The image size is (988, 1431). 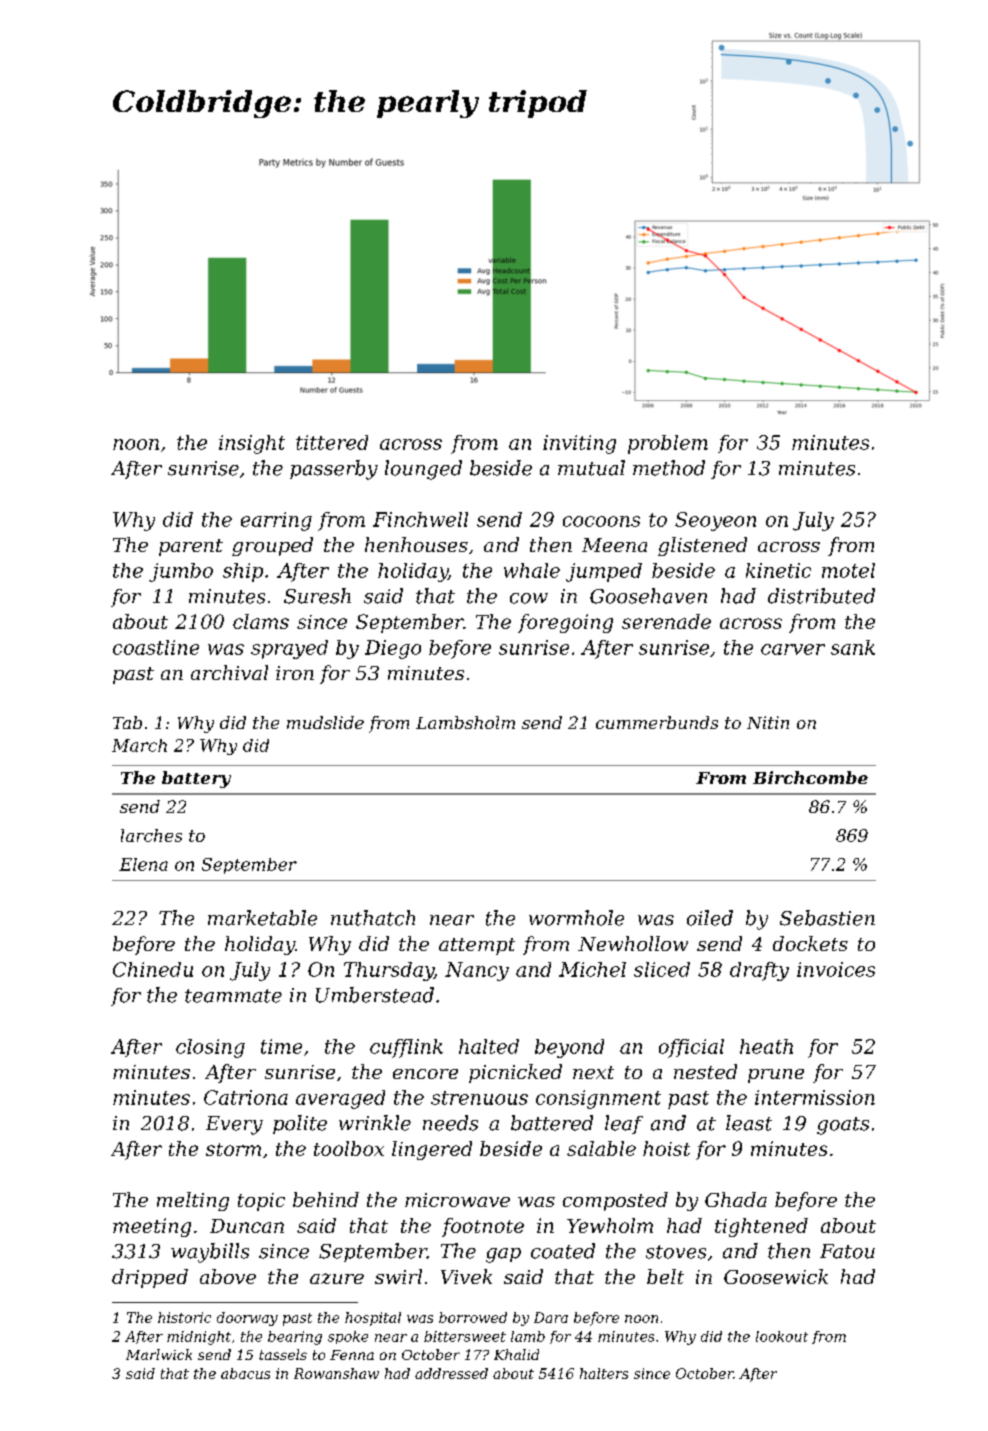 What do you see at coordinates (793, 649) in the screenshot?
I see `carver` at bounding box center [793, 649].
